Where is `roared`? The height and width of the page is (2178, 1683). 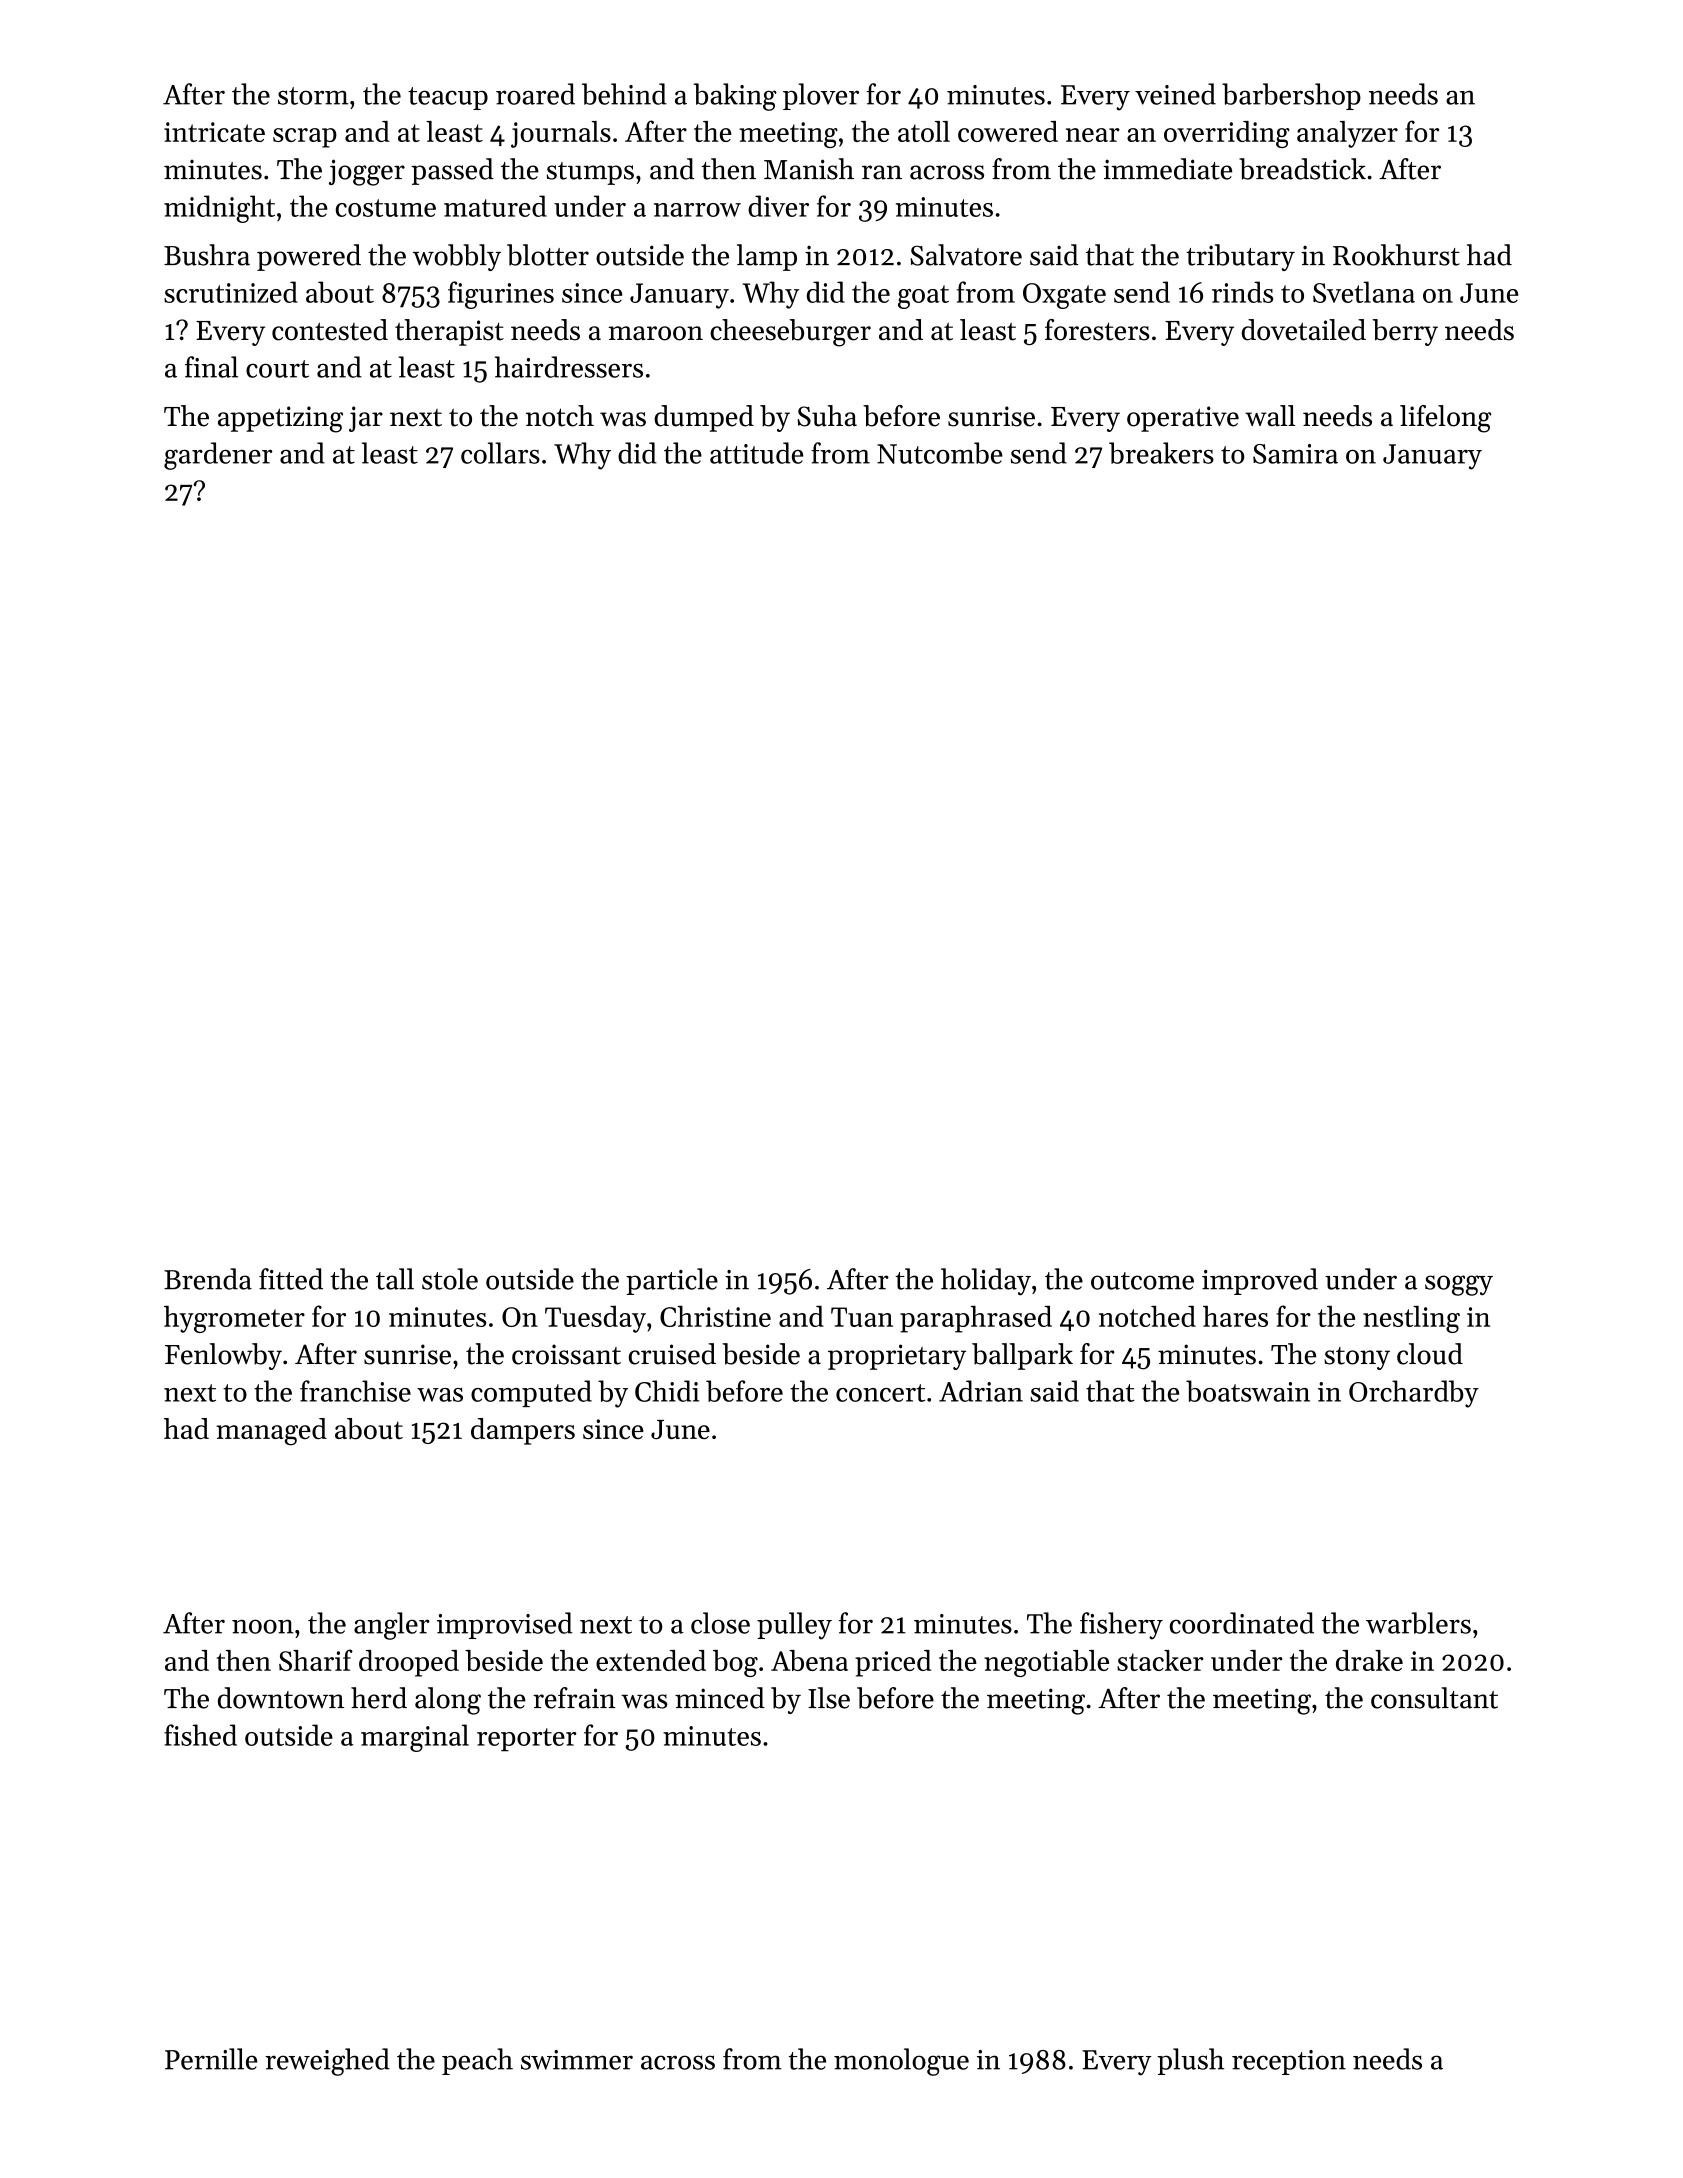 roared is located at coordinates (535, 94).
